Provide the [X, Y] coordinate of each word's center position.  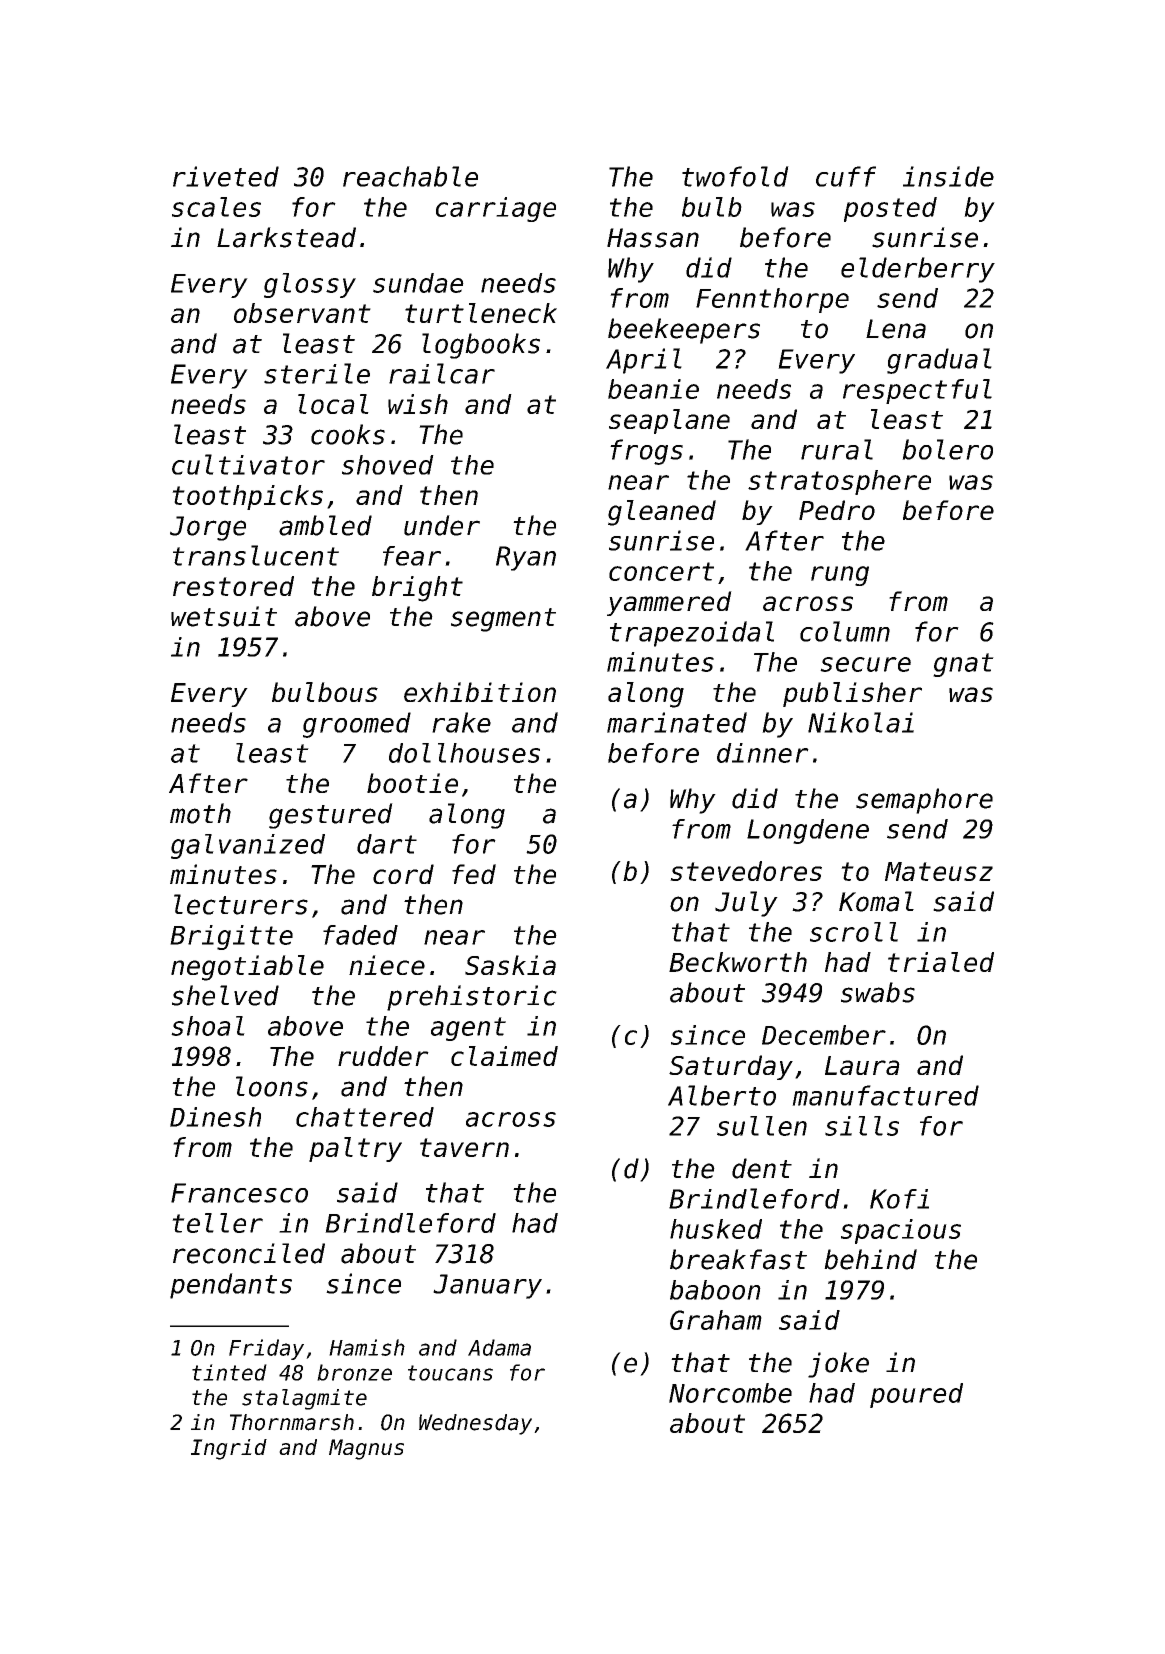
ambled [325, 525]
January [487, 1286]
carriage [496, 209]
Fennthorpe [772, 300]
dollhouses [464, 753]
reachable [410, 176]
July [746, 904]
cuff [846, 176]
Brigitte [231, 937]
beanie [653, 389]
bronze [354, 1372]
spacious [901, 1231]
